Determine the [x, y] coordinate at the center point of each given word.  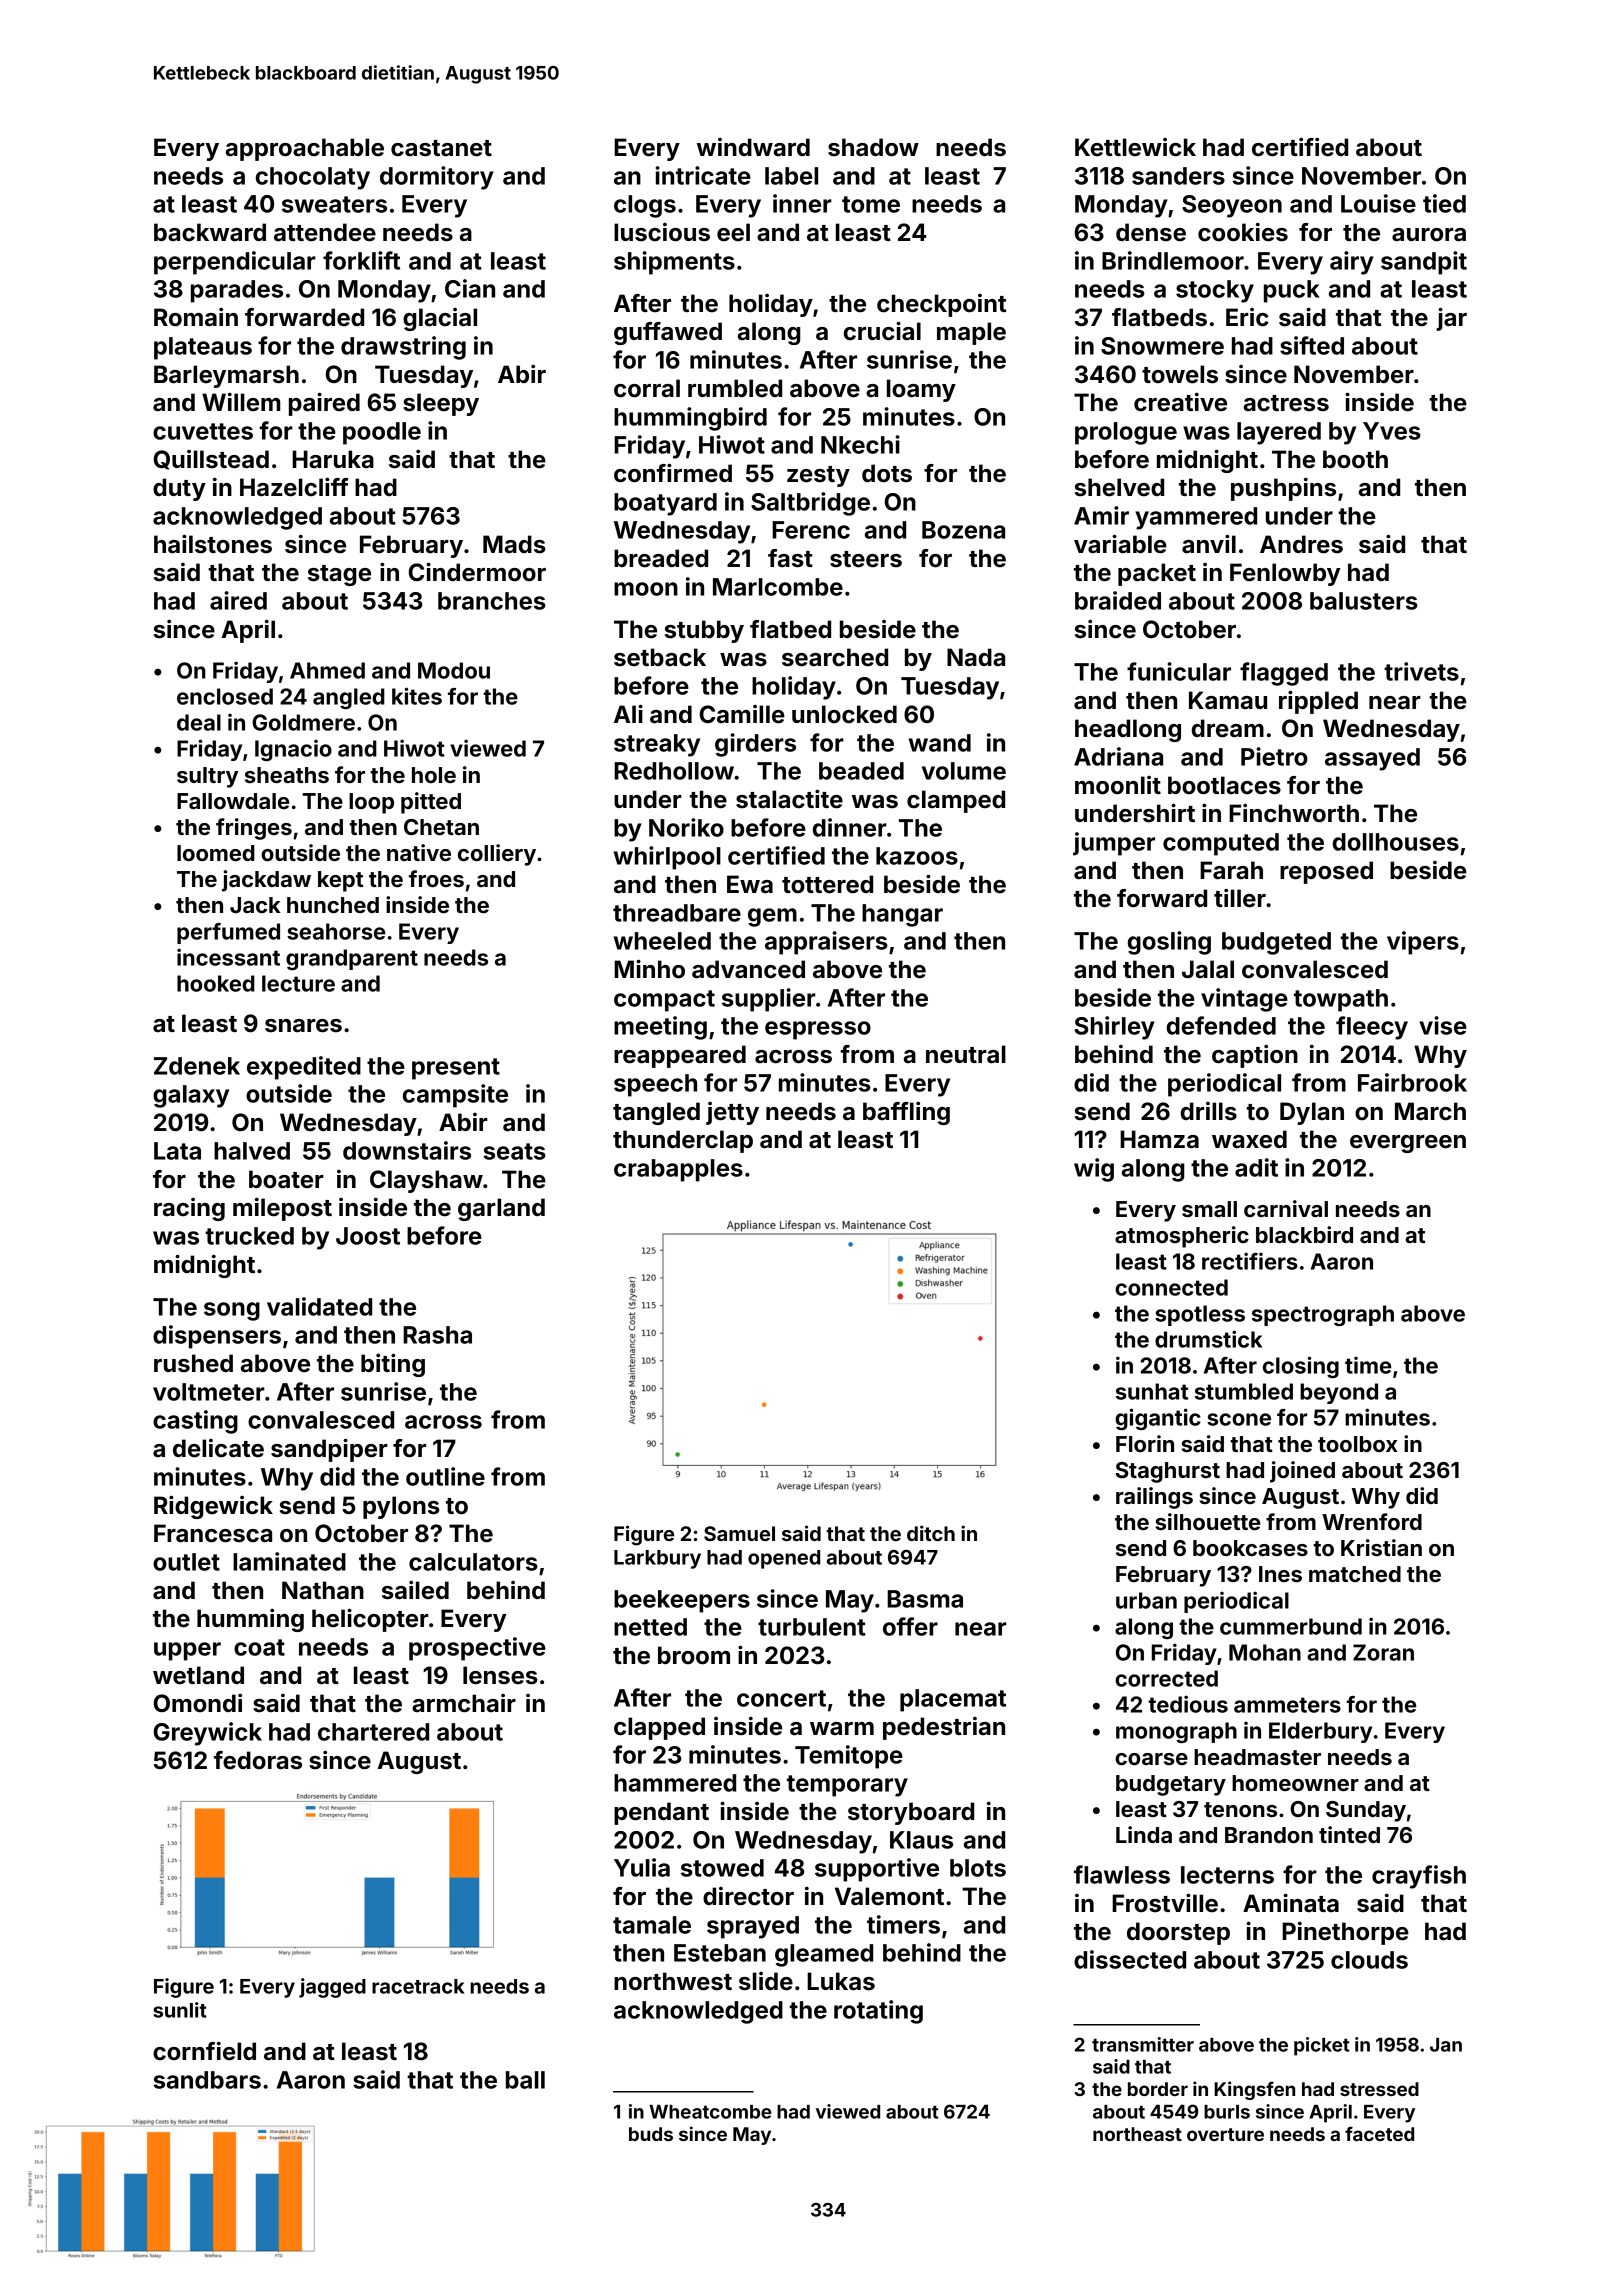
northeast [1137, 2134]
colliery [497, 855]
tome [871, 204]
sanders [1178, 176]
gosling [1169, 943]
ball [525, 2080]
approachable [305, 149]
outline [445, 1476]
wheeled [662, 941]
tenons [1240, 1809]
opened [784, 1559]
